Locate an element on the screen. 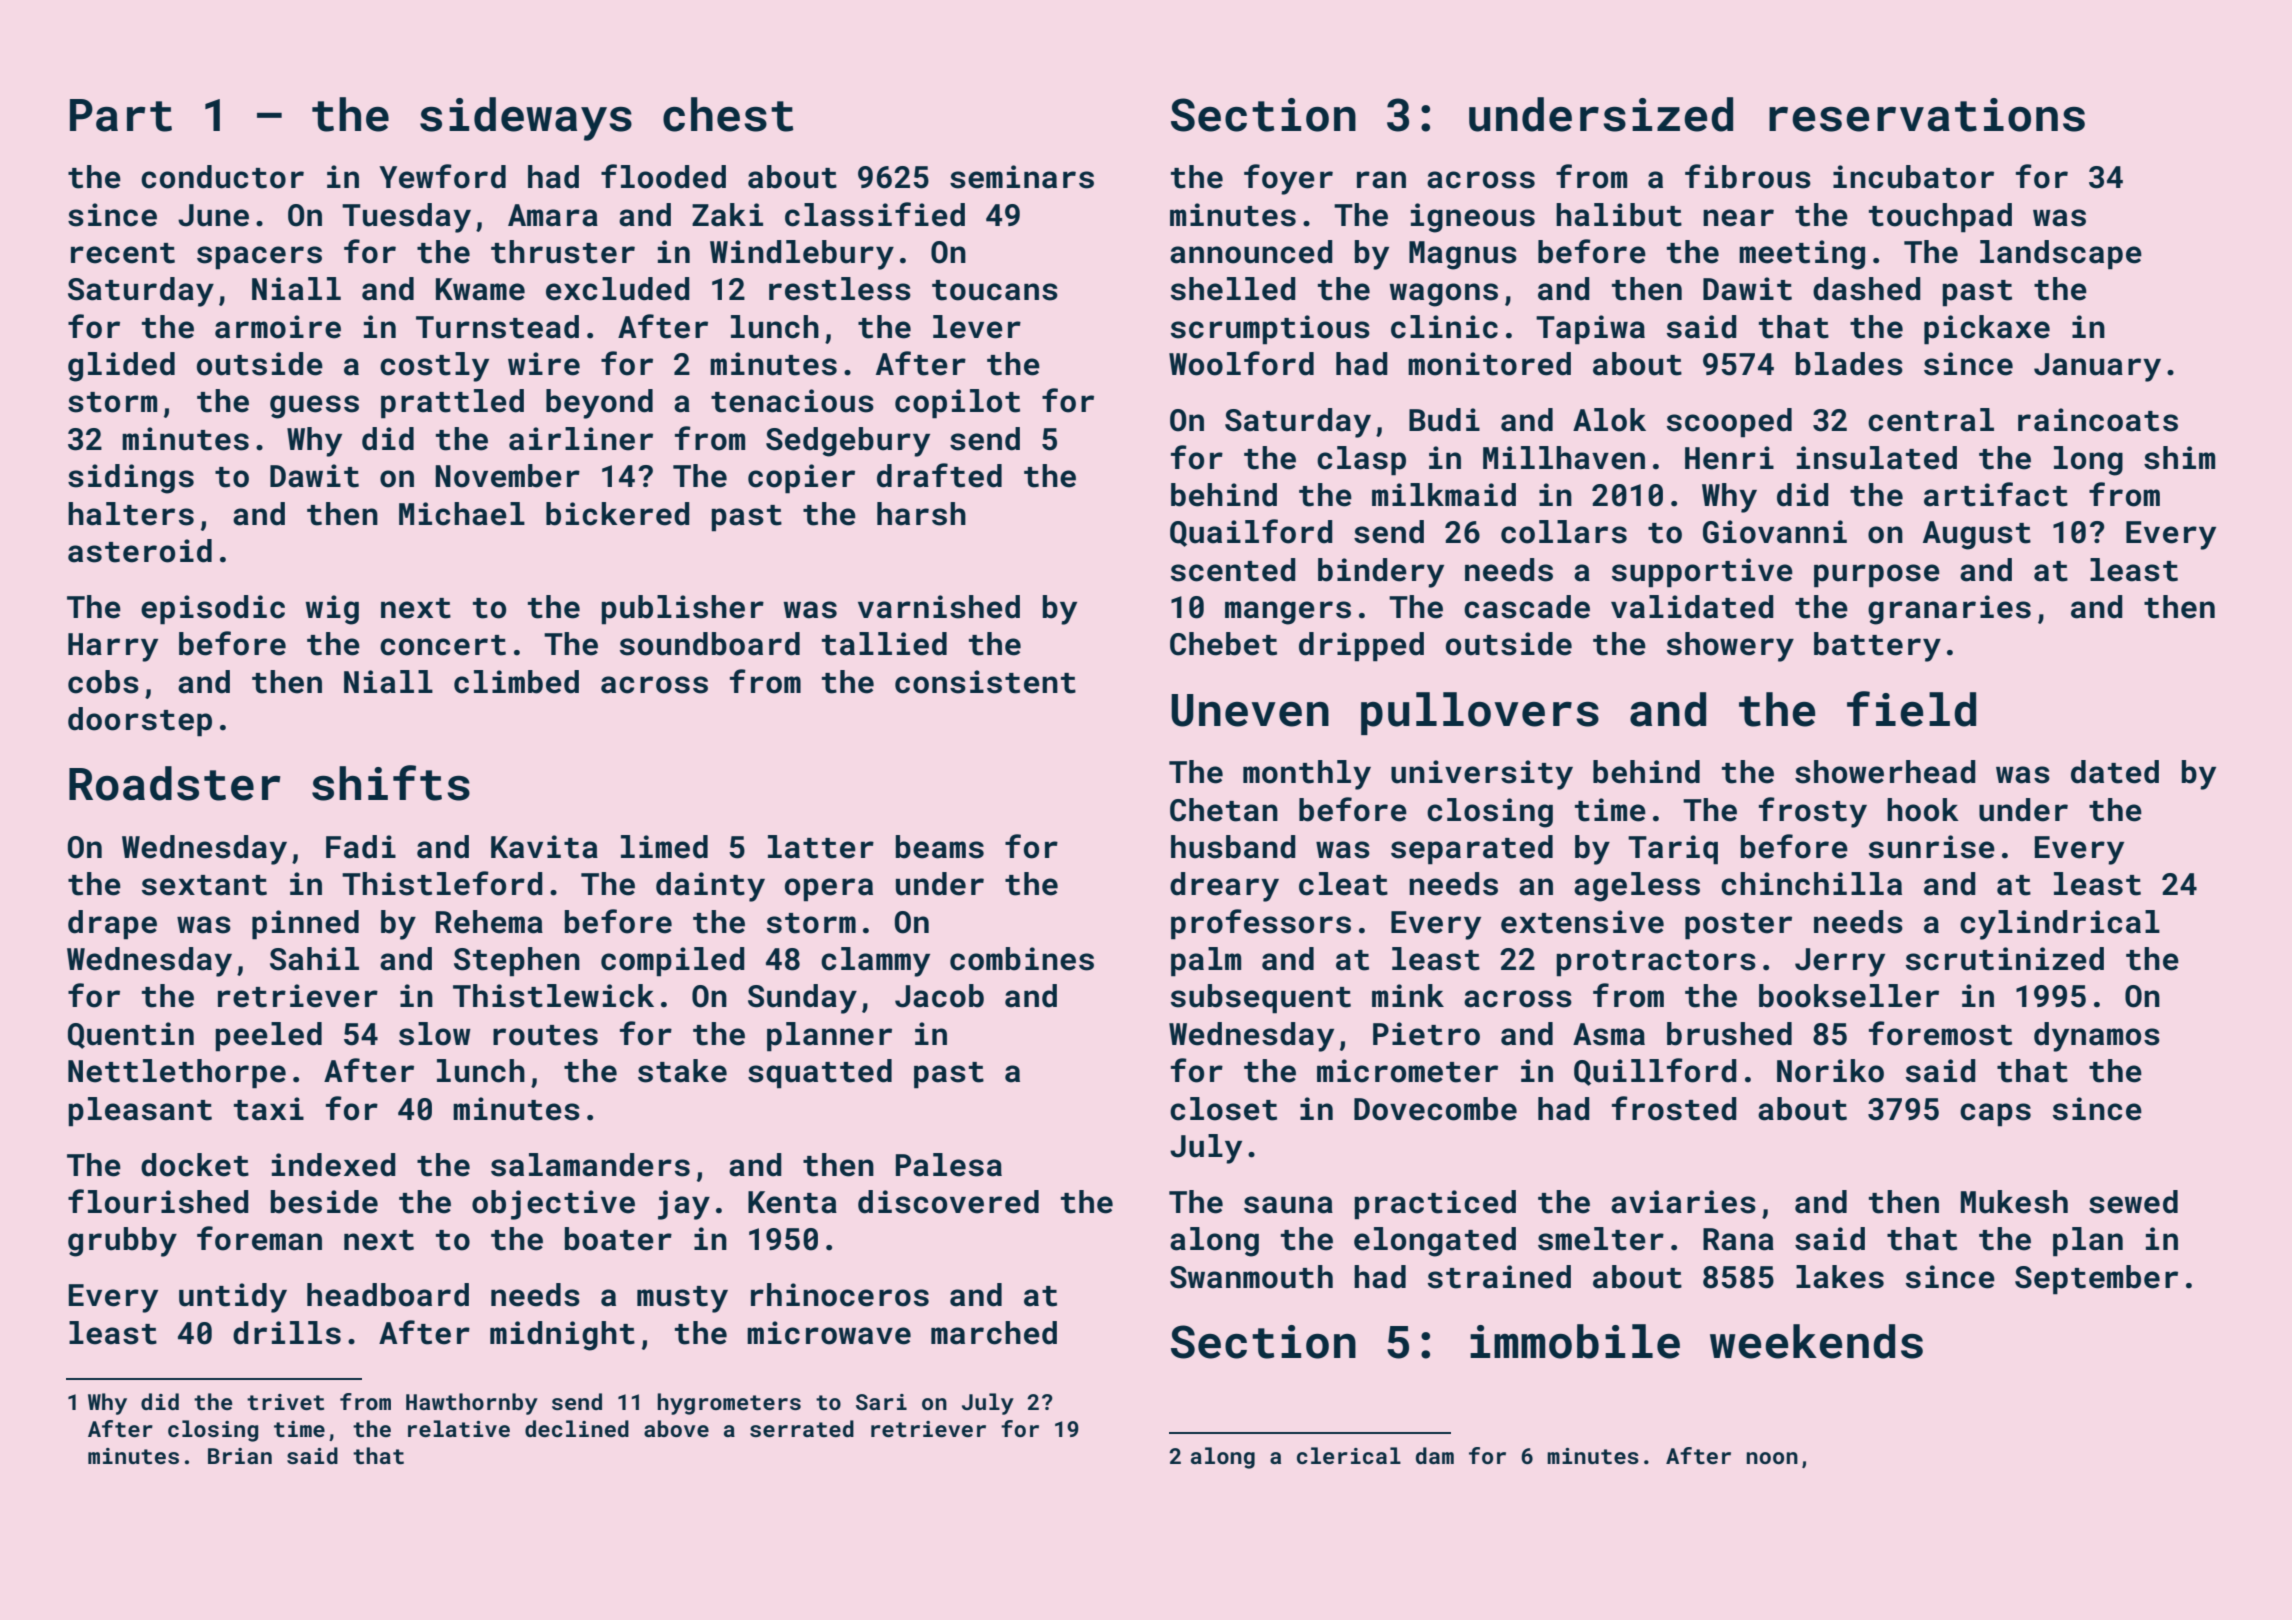 The height and width of the screenshot is (1620, 2292). poster is located at coordinates (1738, 926).
